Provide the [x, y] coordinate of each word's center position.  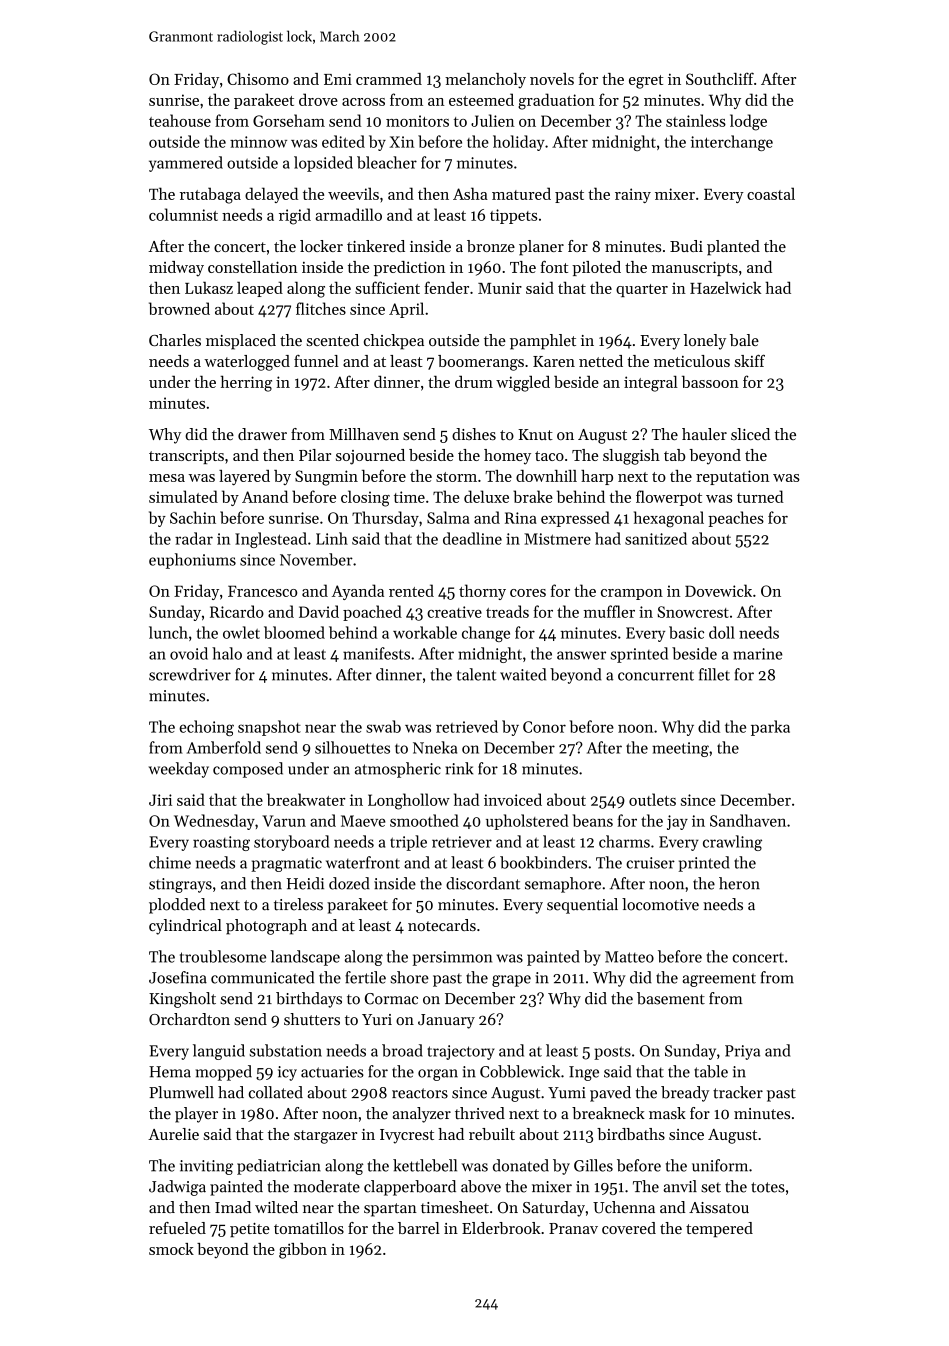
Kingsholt [182, 1000]
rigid [295, 216]
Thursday [385, 519]
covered [629, 1228]
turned [760, 496]
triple [408, 843]
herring [246, 383]
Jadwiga [177, 1188]
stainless [696, 120]
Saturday [554, 1209]
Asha [470, 193]
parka [770, 728]
